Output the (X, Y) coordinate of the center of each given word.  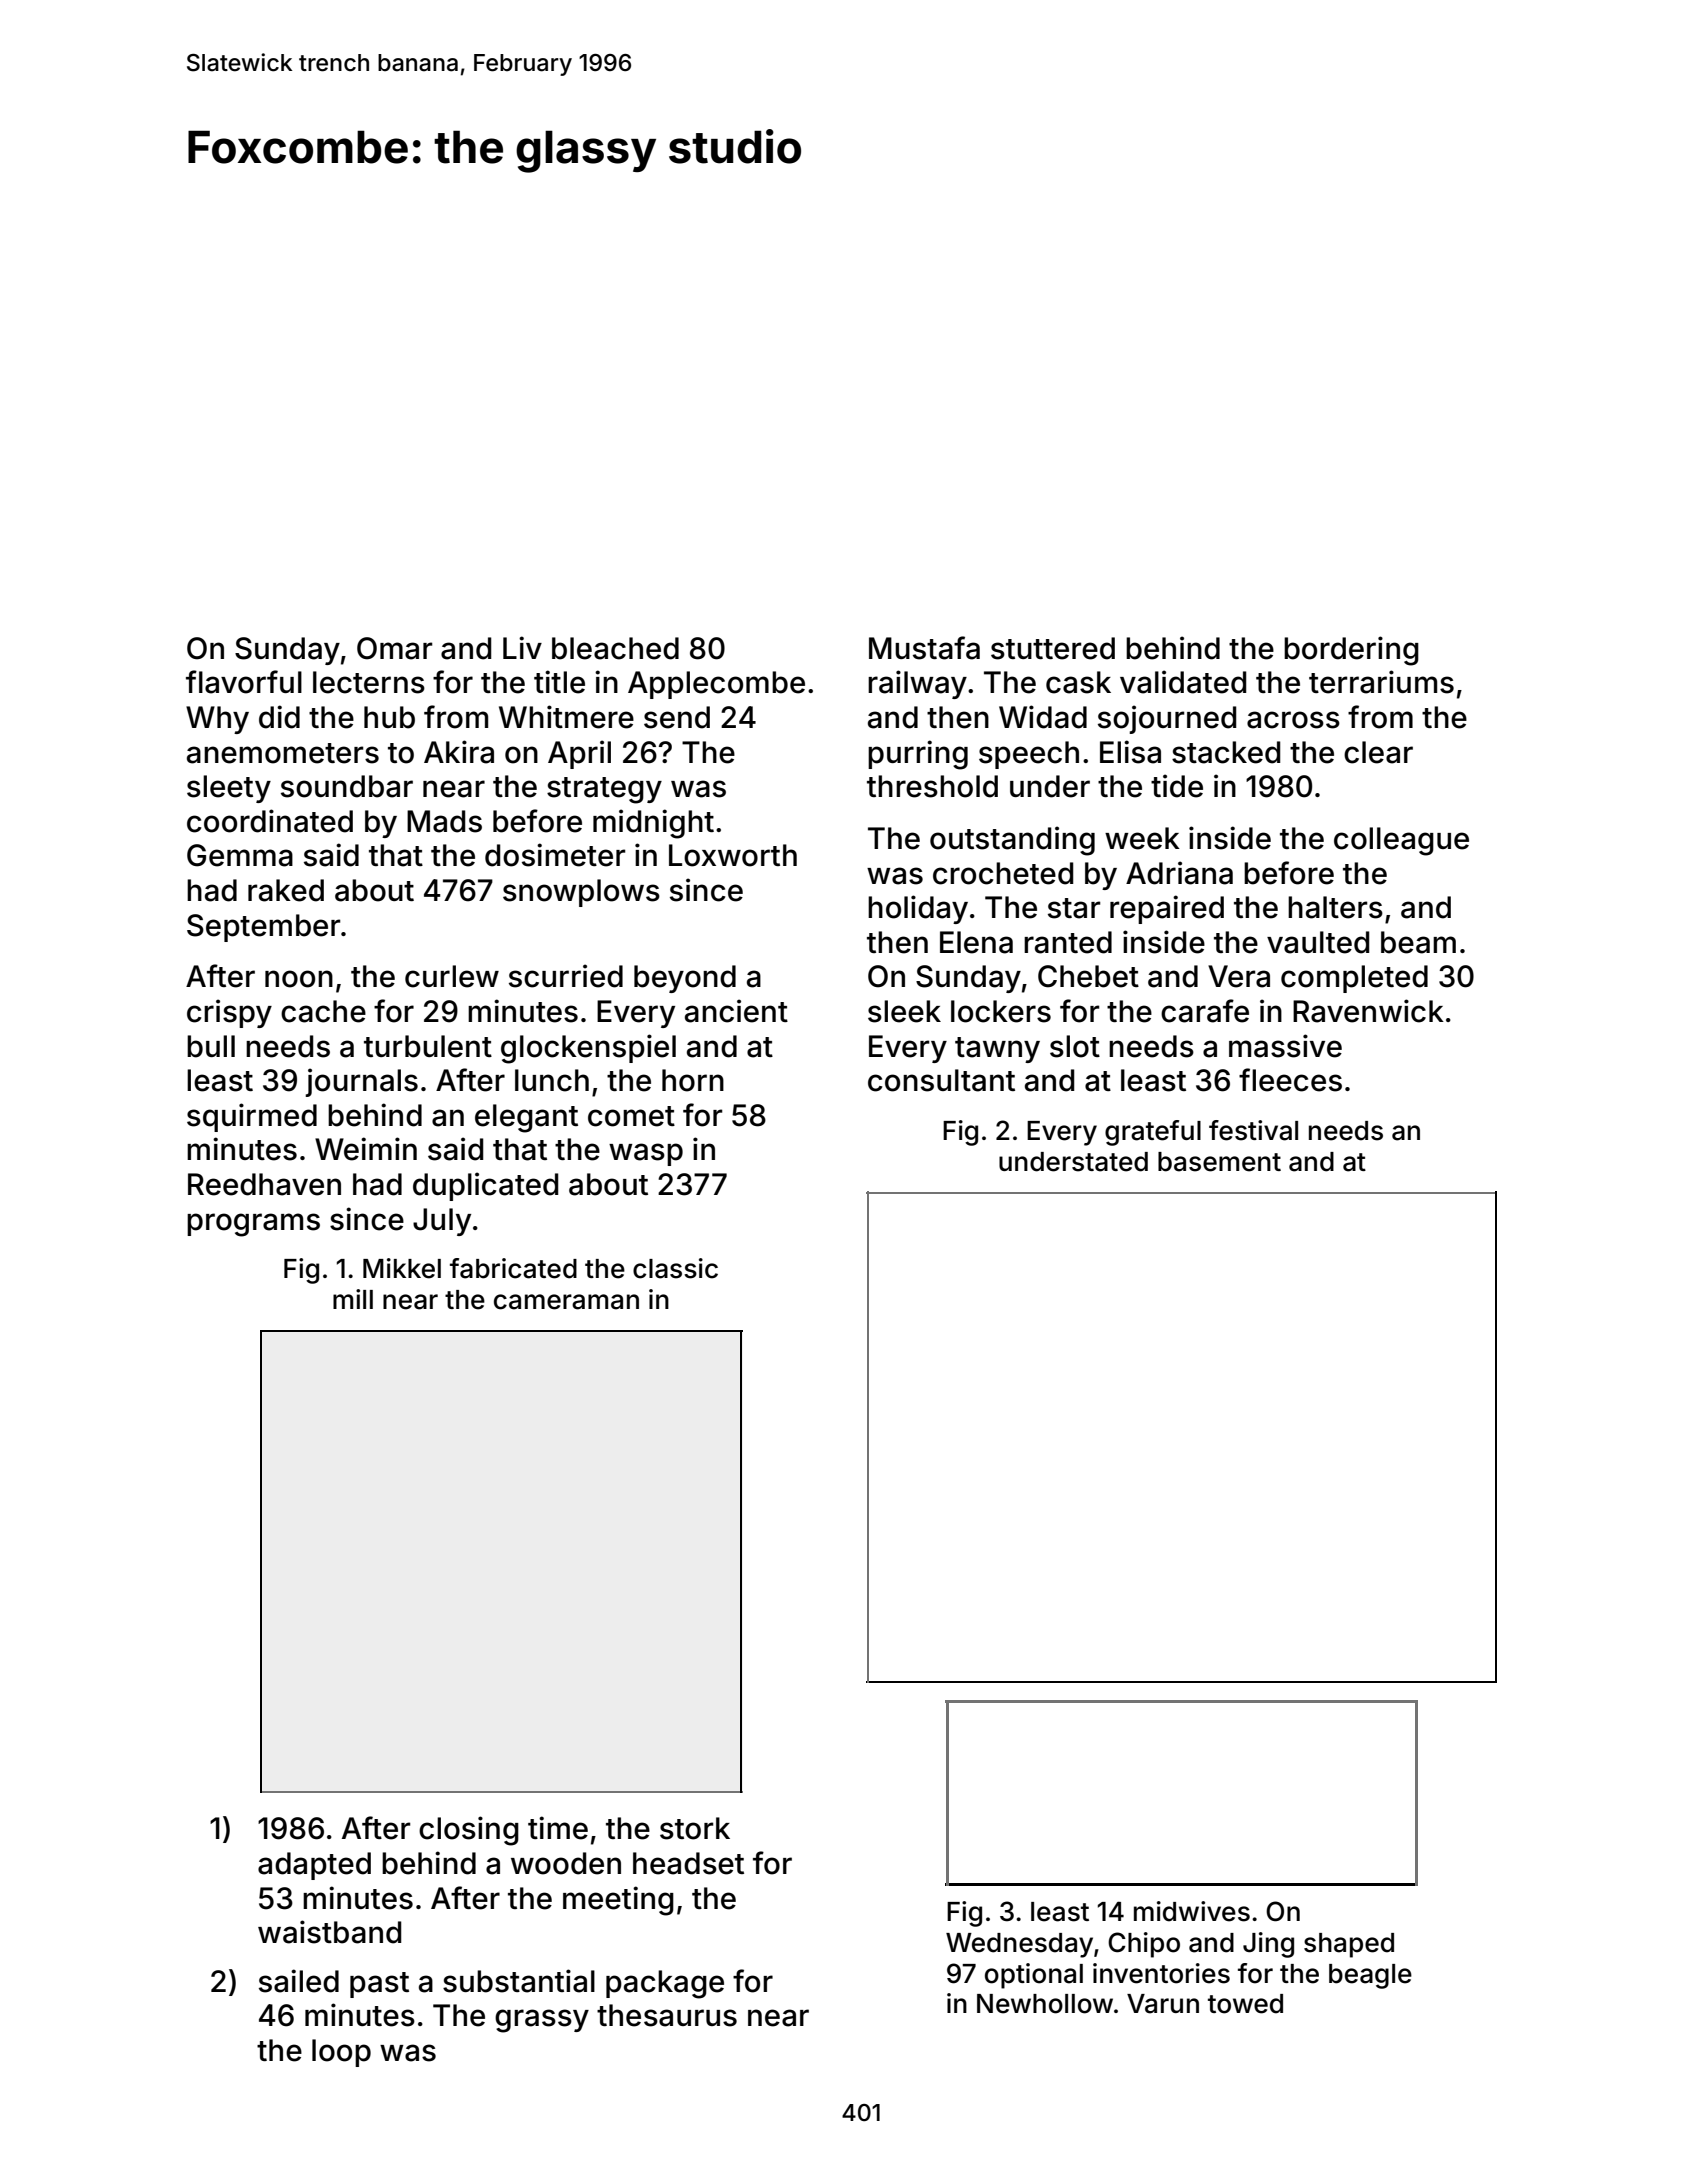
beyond (685, 979)
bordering (1351, 651)
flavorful (244, 682)
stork (695, 1828)
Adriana (1179, 873)
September (263, 928)
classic (675, 1268)
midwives (1192, 1911)
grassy (542, 2021)
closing (469, 1831)
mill (353, 1299)
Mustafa (924, 648)
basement (1219, 1162)
